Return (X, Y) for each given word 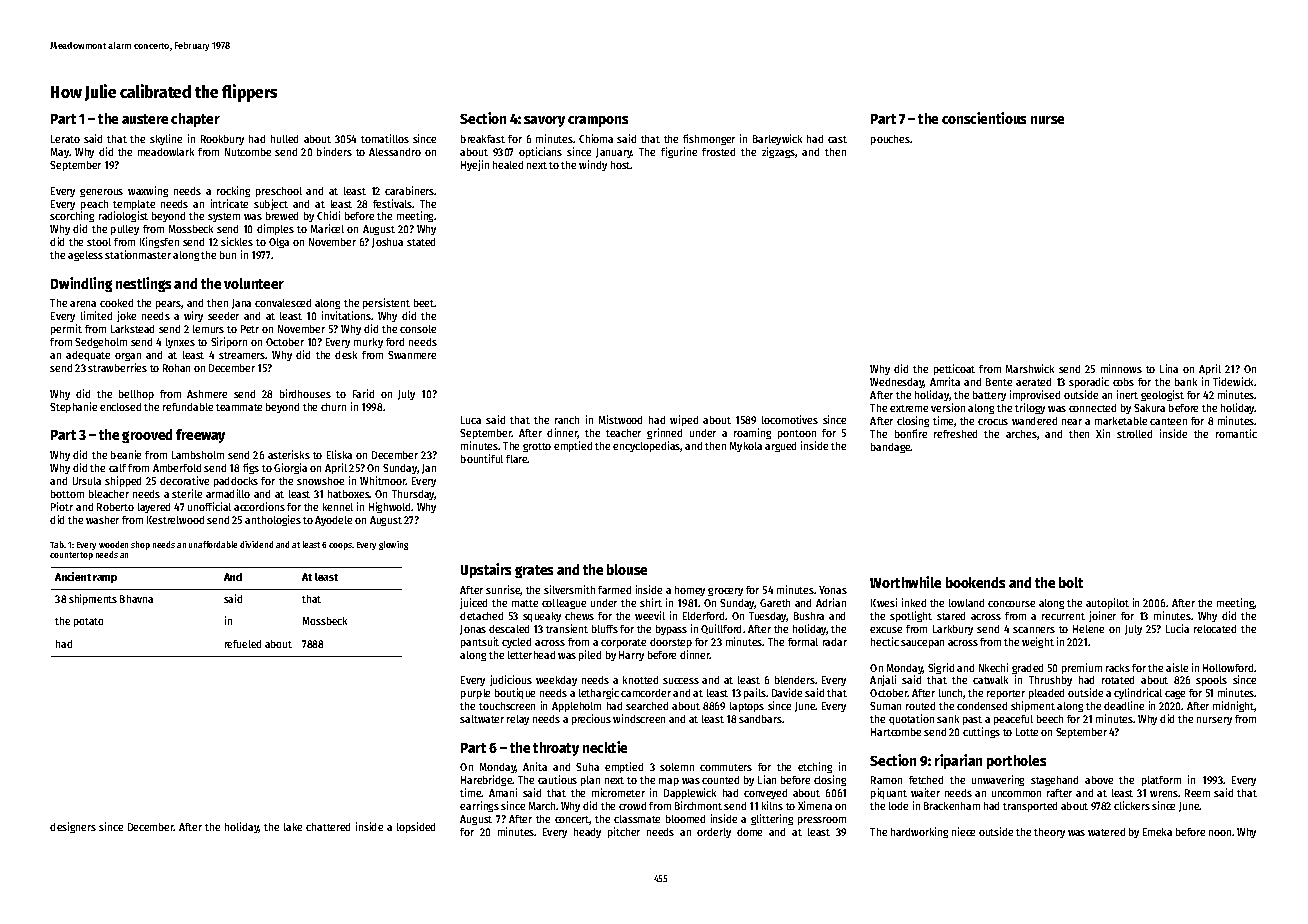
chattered (328, 827)
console (418, 329)
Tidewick (1234, 381)
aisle (1177, 667)
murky (368, 343)
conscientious (984, 118)
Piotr (62, 506)
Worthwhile (905, 582)
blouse (627, 569)
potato (88, 622)
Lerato (65, 139)
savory (544, 121)
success (681, 681)
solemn (677, 767)
